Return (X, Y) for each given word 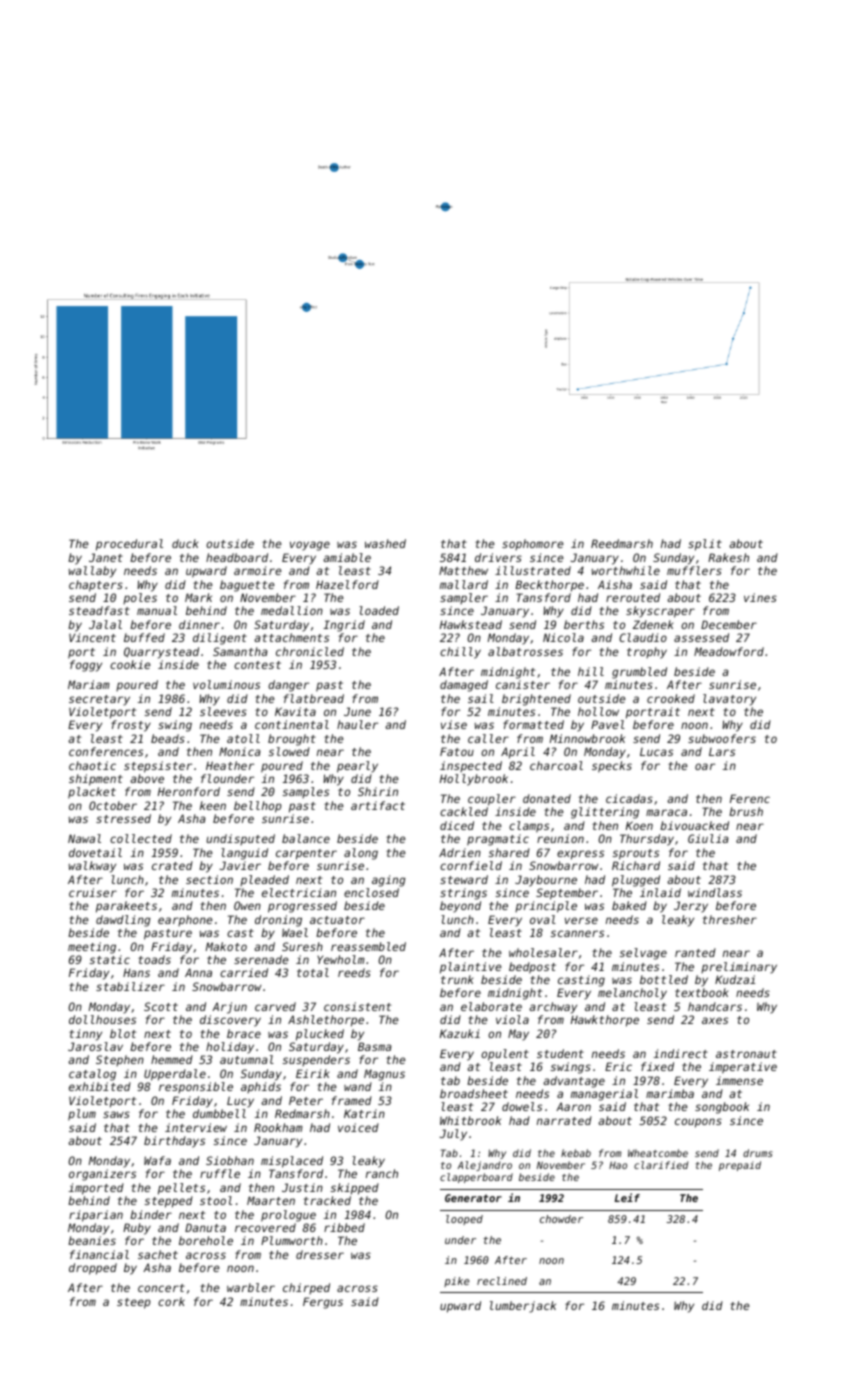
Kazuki (460, 1033)
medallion (292, 610)
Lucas (656, 752)
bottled (664, 979)
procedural (129, 545)
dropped (93, 1269)
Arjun (229, 1008)
